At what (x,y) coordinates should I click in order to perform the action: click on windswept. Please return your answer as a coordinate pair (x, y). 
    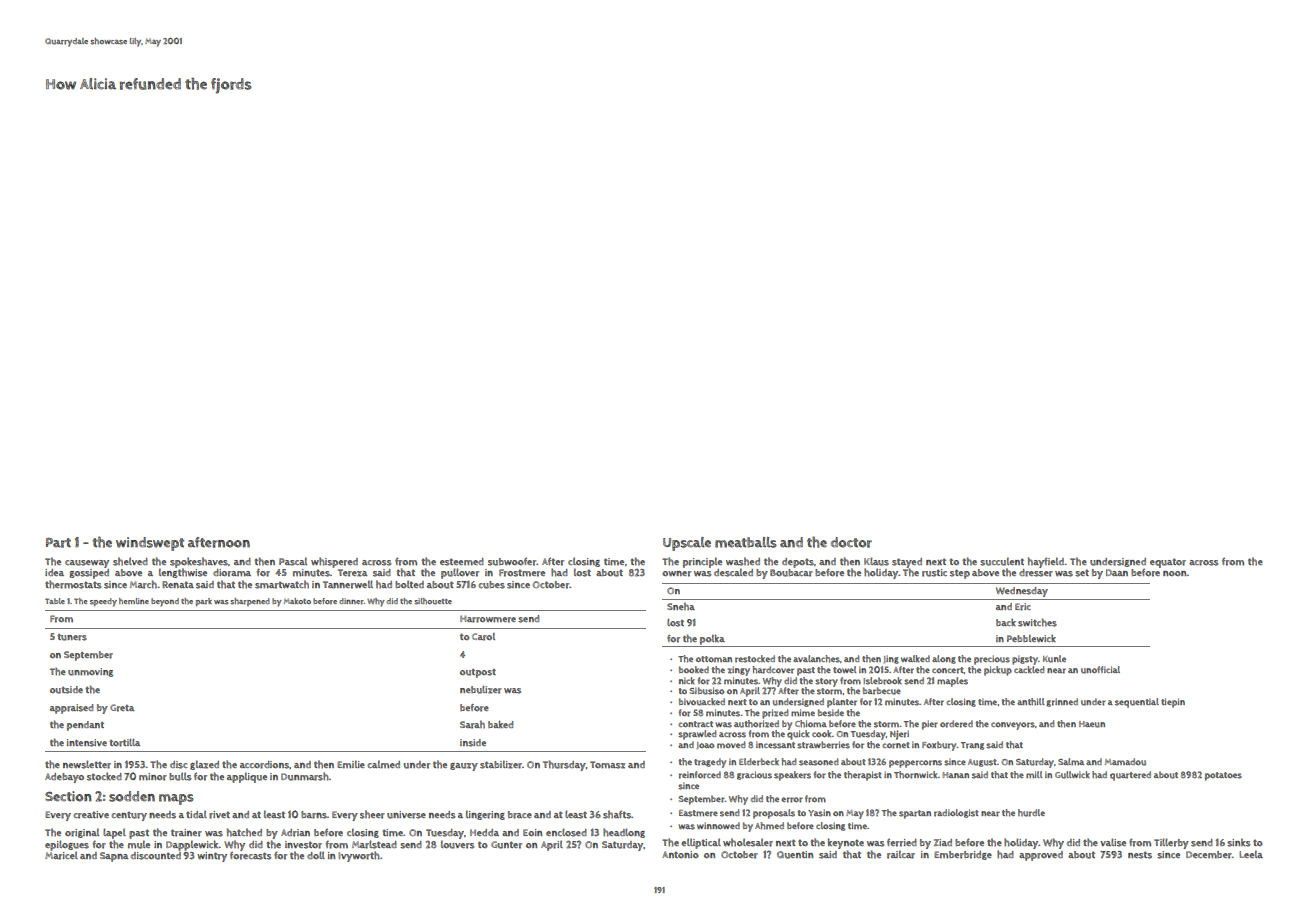
    Looking at the image, I should click on (150, 544).
